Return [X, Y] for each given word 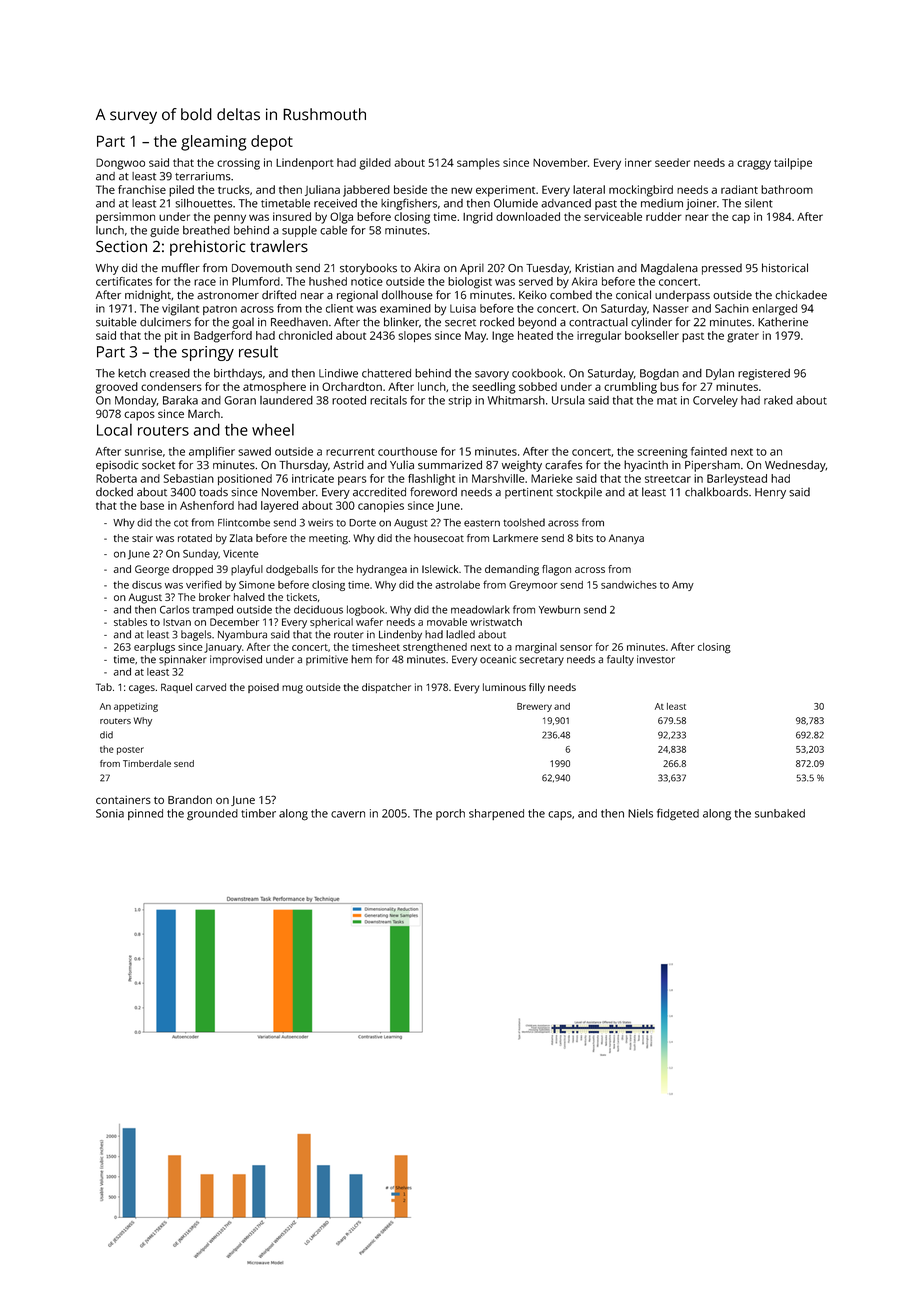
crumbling [630, 388]
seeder [672, 162]
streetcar [668, 479]
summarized [450, 465]
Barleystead [737, 480]
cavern [348, 814]
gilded [375, 164]
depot [272, 143]
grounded [212, 815]
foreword [433, 492]
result [258, 351]
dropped [192, 570]
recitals [388, 400]
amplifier [212, 452]
